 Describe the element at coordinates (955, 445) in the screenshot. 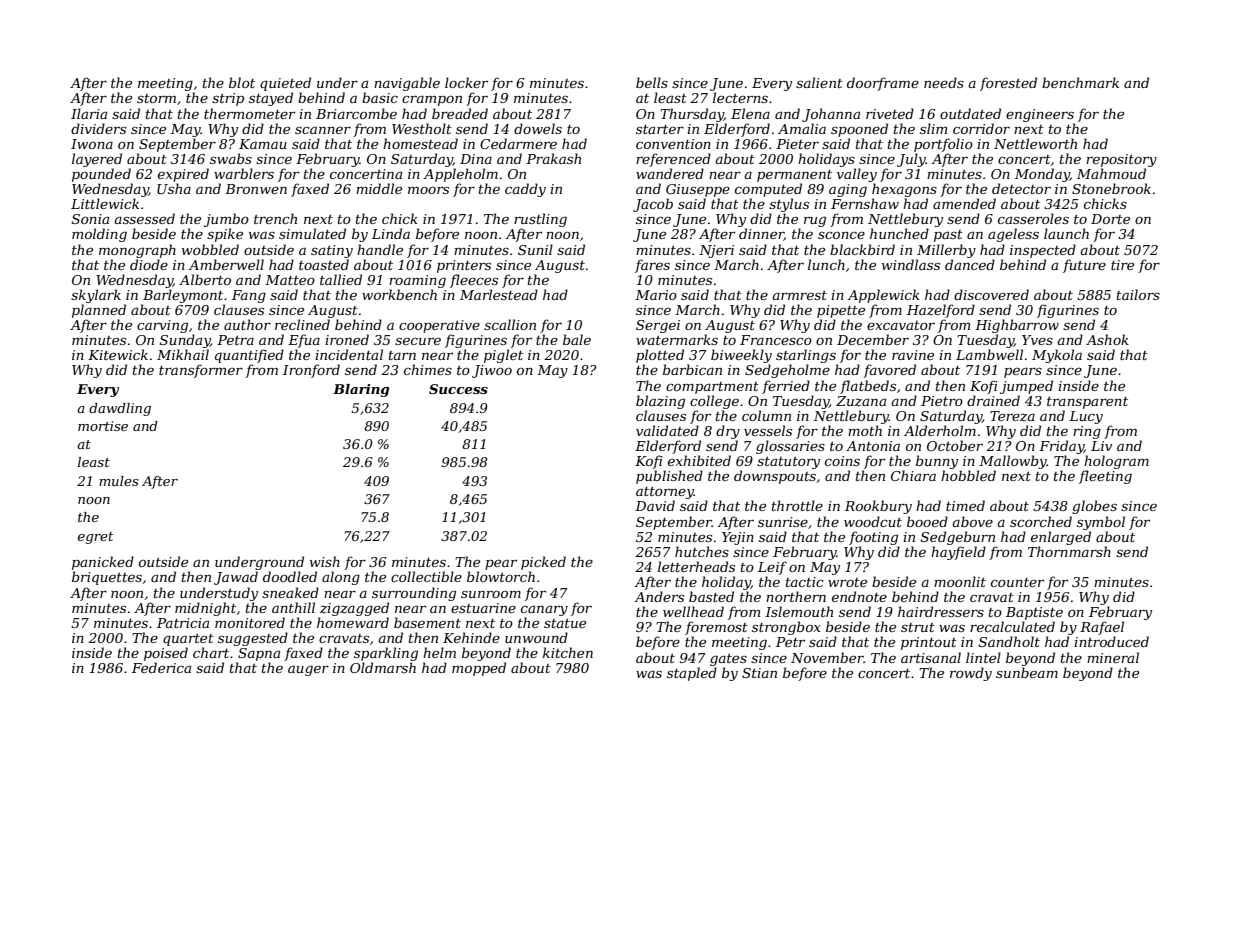

I see `October` at that location.
